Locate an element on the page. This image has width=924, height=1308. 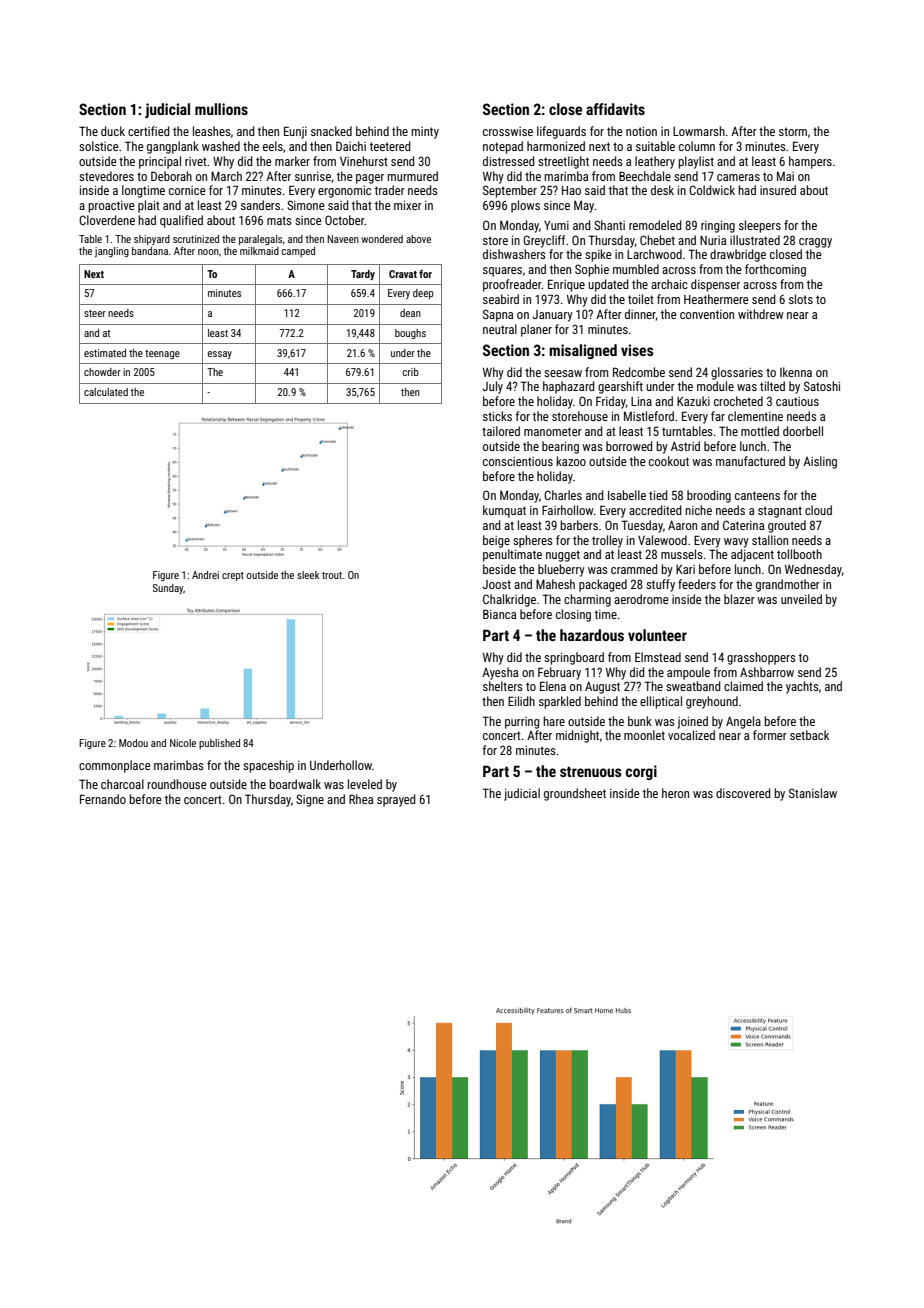
blazer is located at coordinates (739, 599).
